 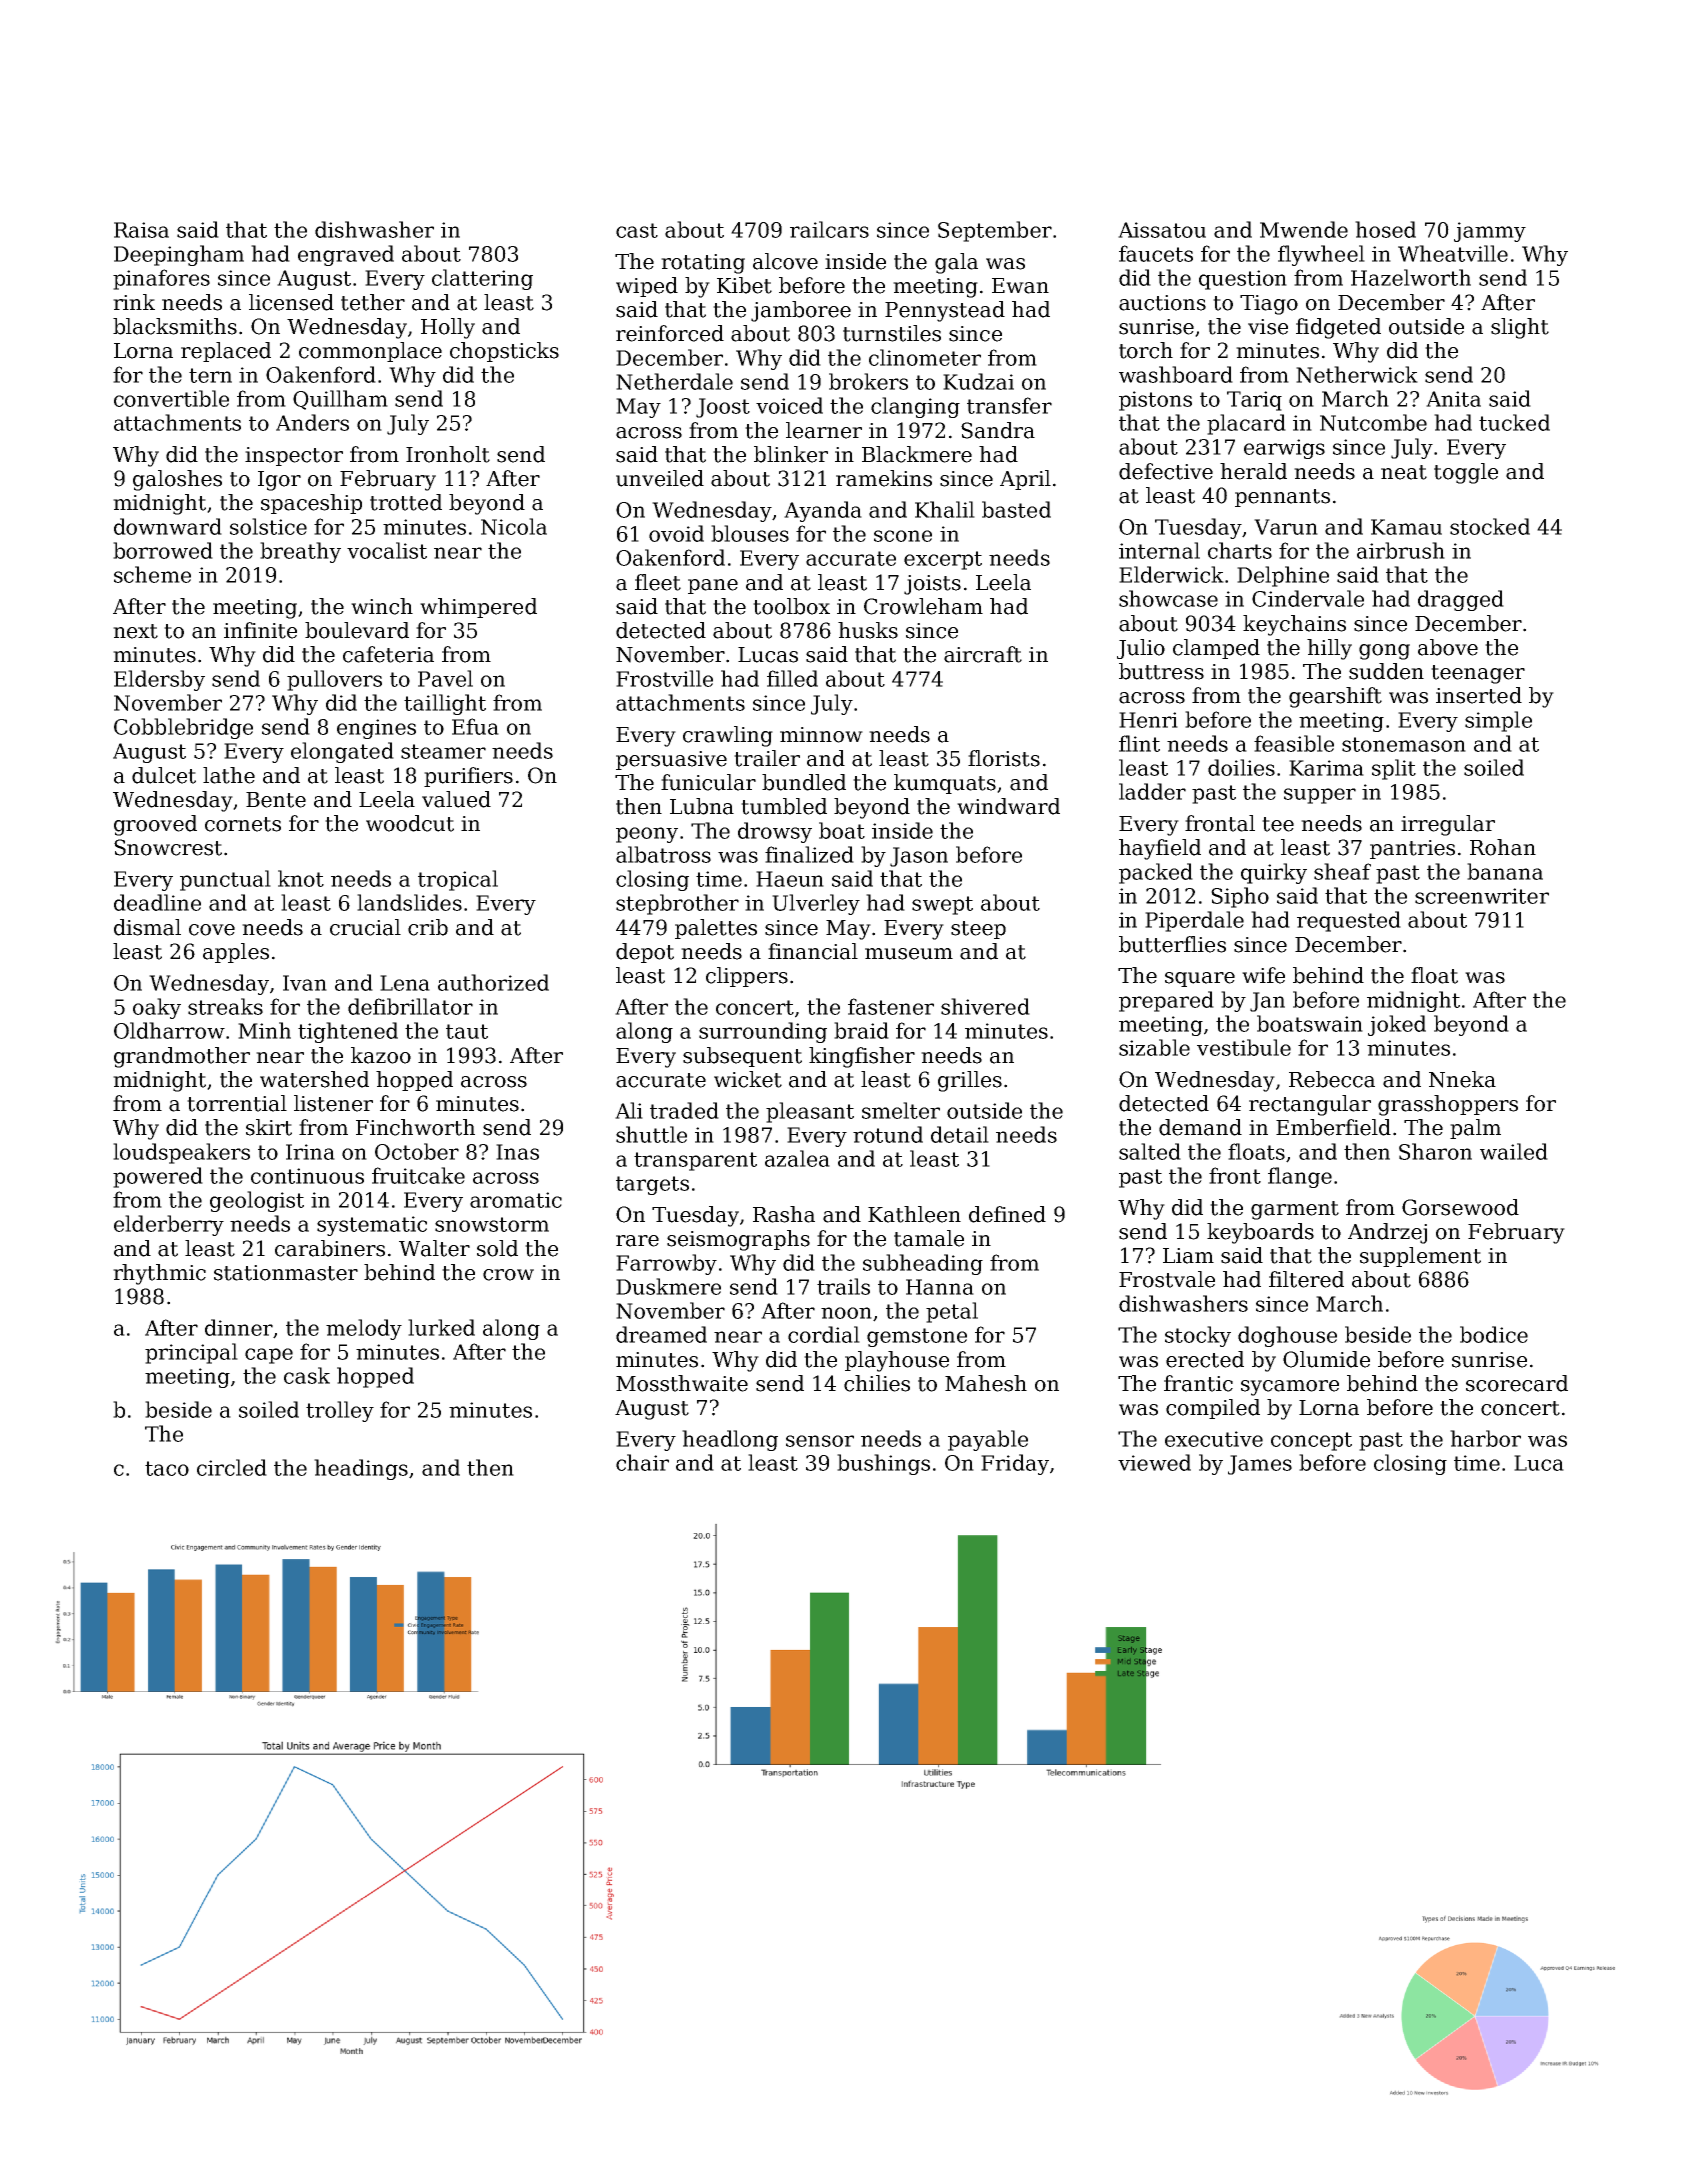 I want to click on railcars, so click(x=829, y=229).
